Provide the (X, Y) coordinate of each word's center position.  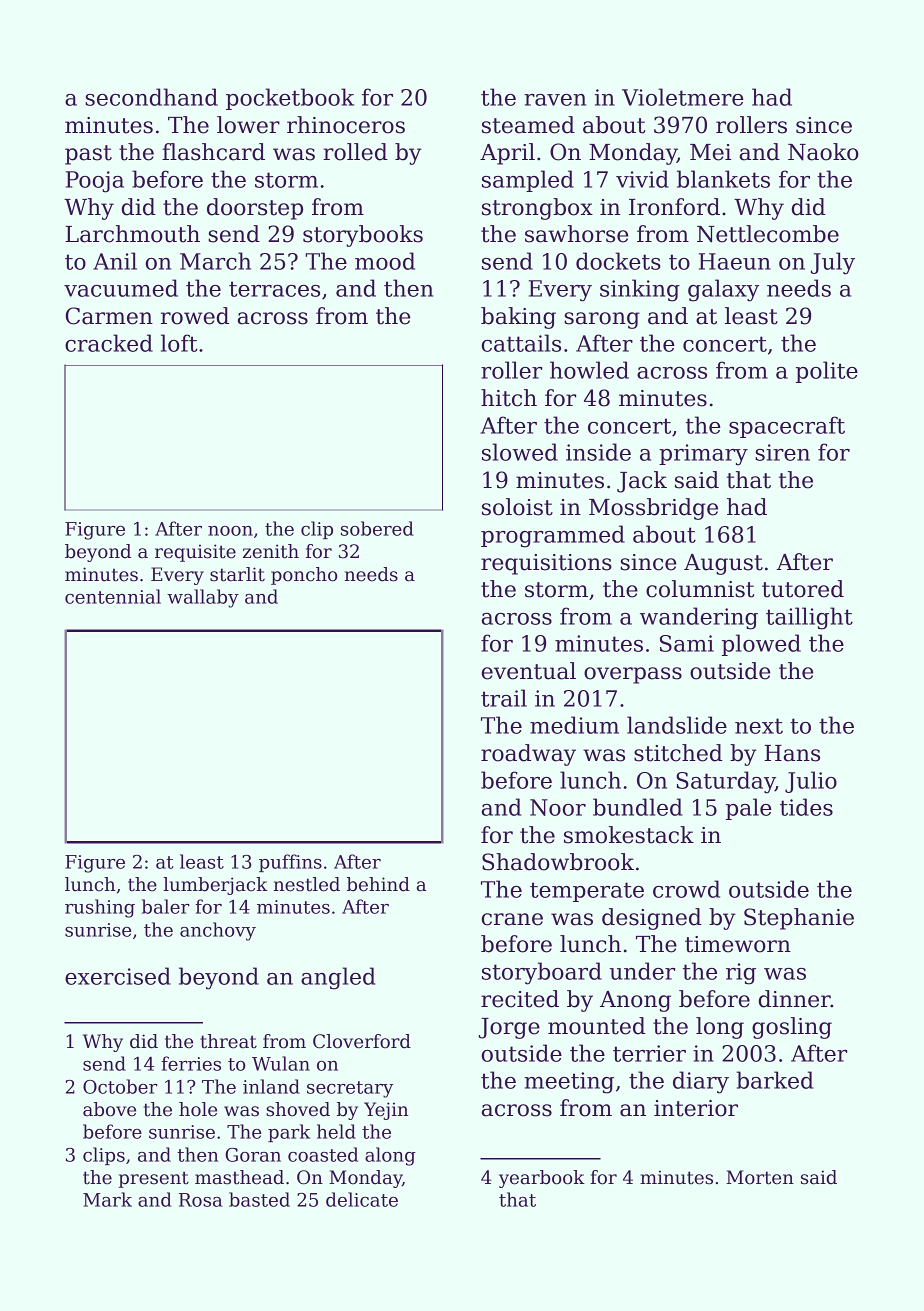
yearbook (542, 1179)
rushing (100, 908)
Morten (760, 1177)
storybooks (363, 236)
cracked (109, 343)
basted (259, 1199)
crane (512, 919)
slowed (520, 452)
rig (741, 974)
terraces (274, 289)
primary (703, 455)
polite (827, 372)
